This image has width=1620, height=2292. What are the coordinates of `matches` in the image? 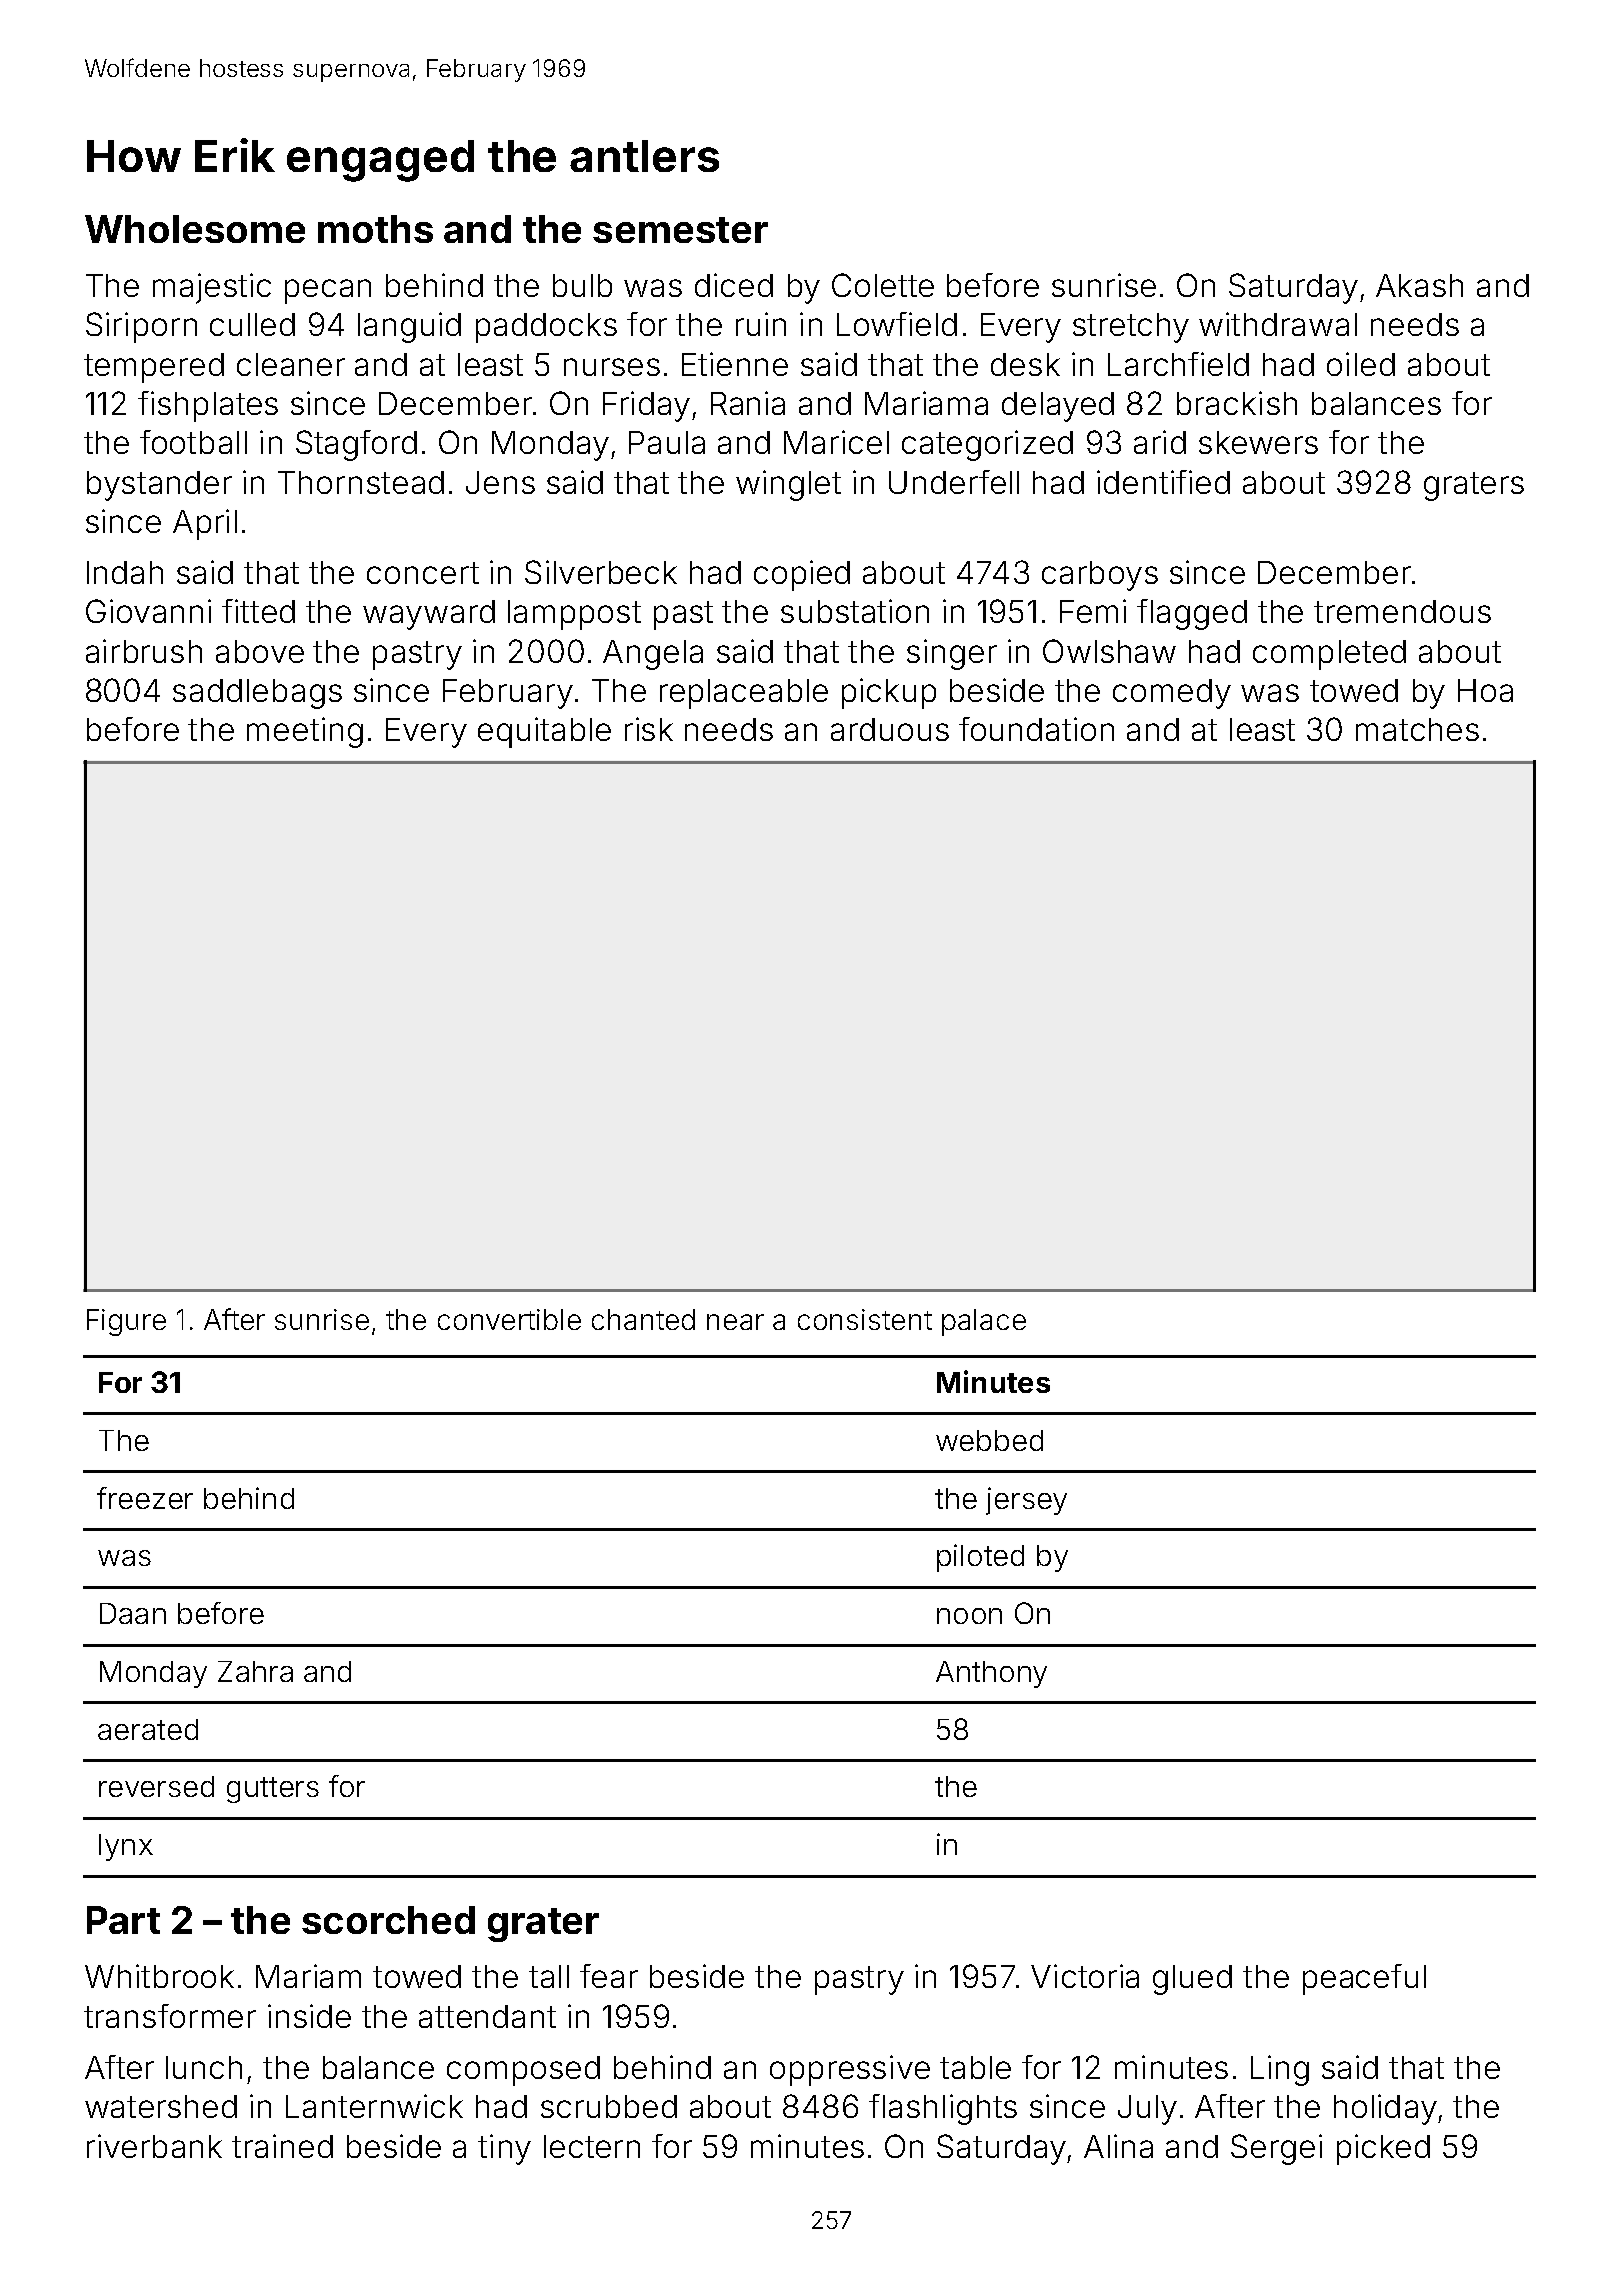 It's located at (1417, 729).
